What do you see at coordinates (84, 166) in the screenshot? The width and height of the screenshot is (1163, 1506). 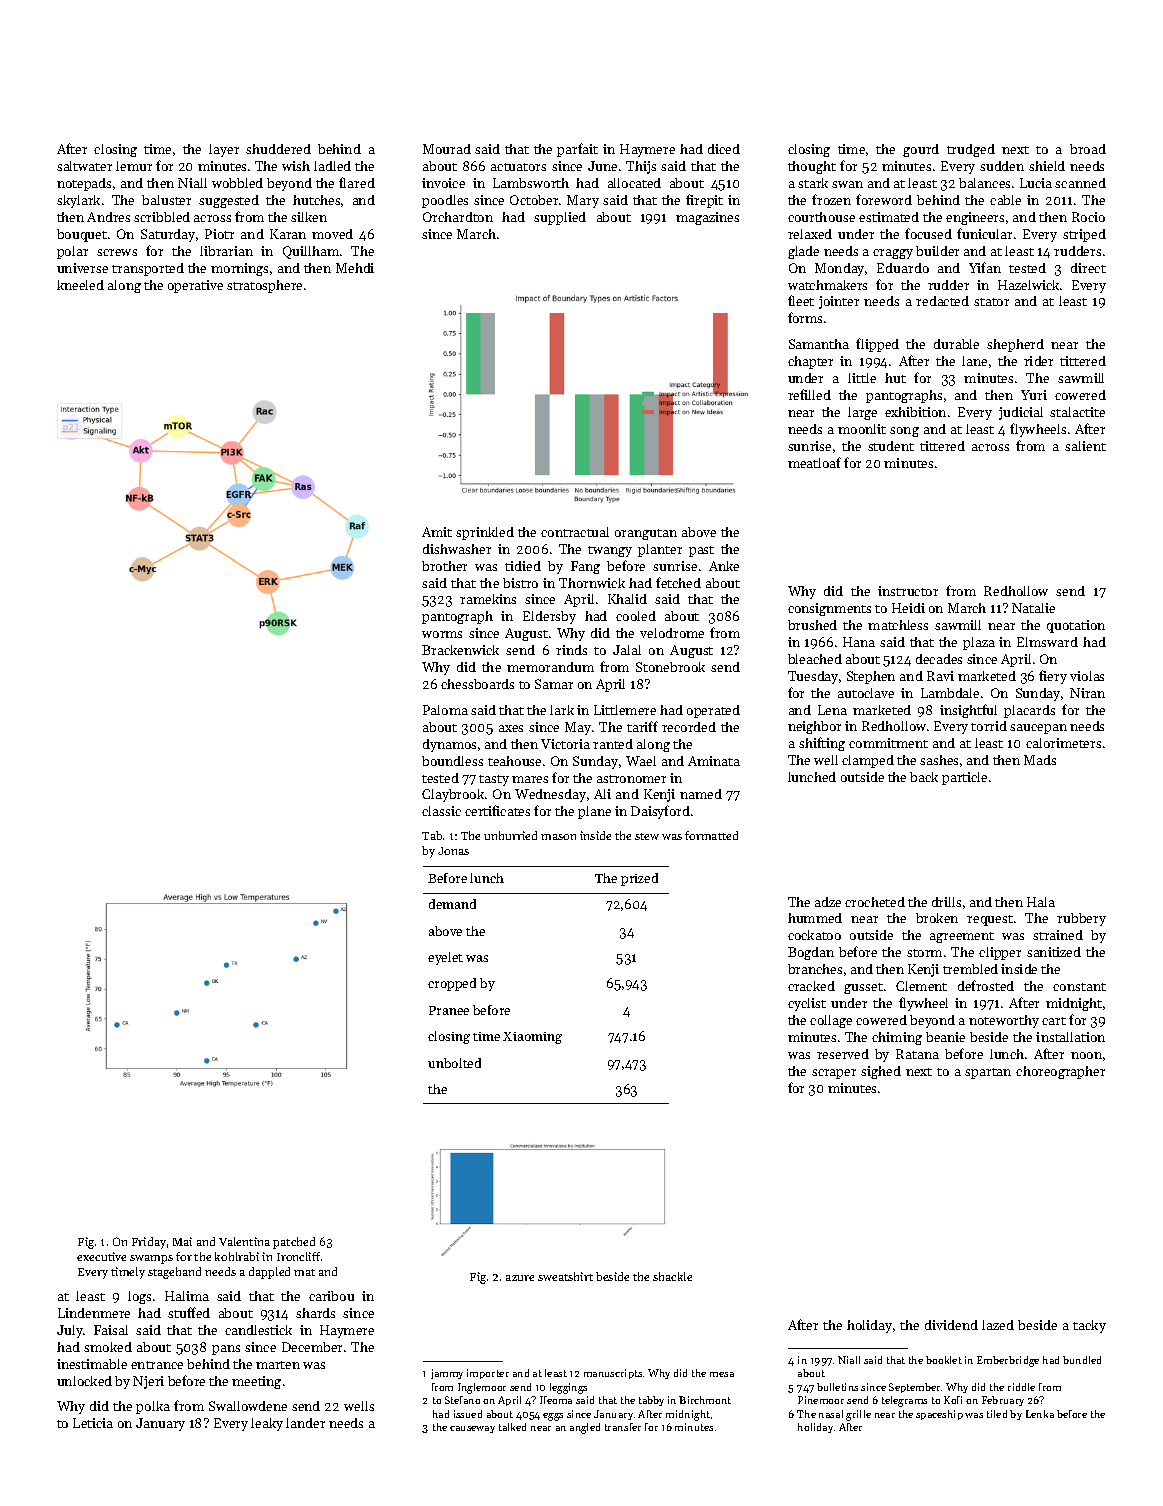 I see `saltwater` at bounding box center [84, 166].
